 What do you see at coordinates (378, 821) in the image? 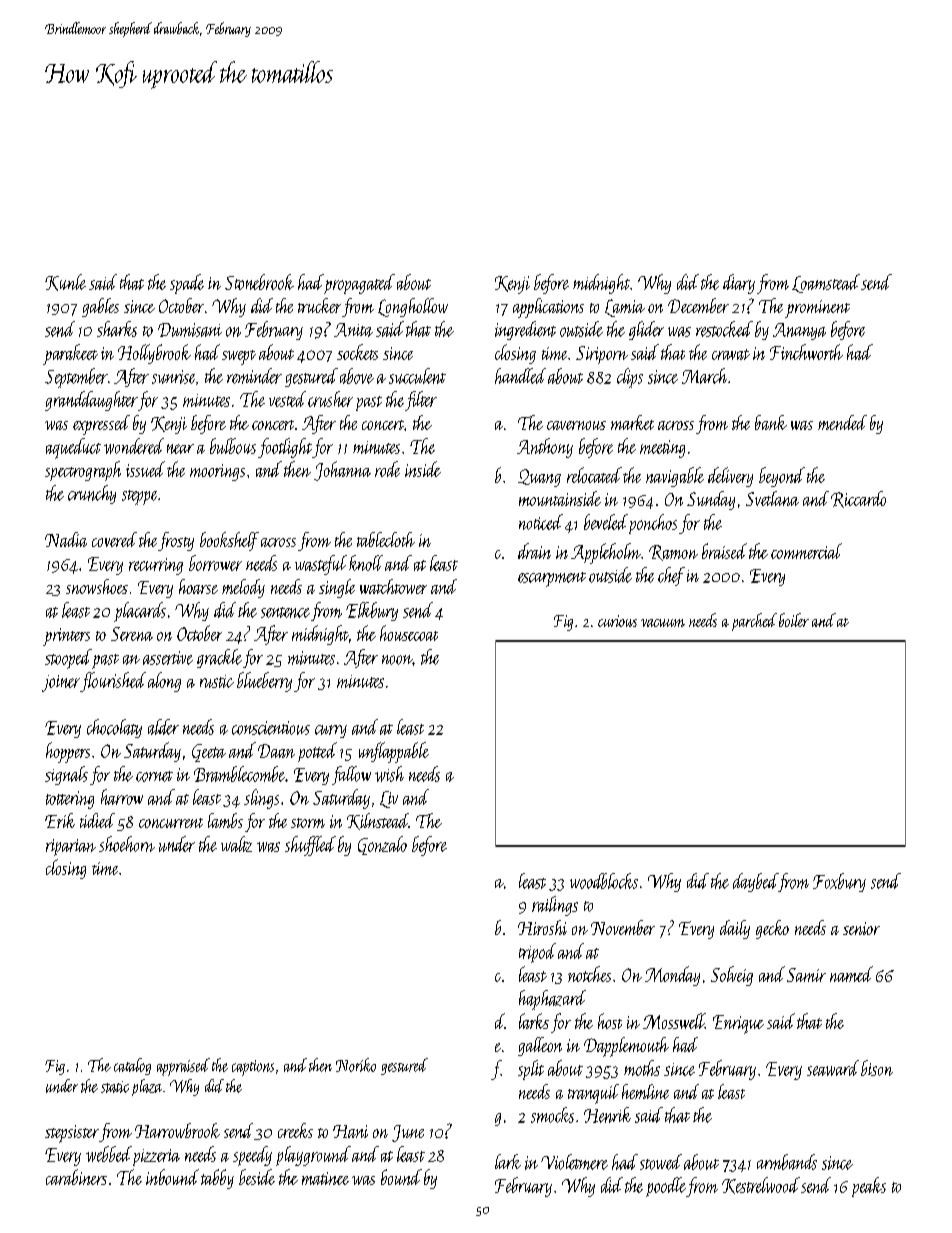
I see `Kilnstead` at bounding box center [378, 821].
